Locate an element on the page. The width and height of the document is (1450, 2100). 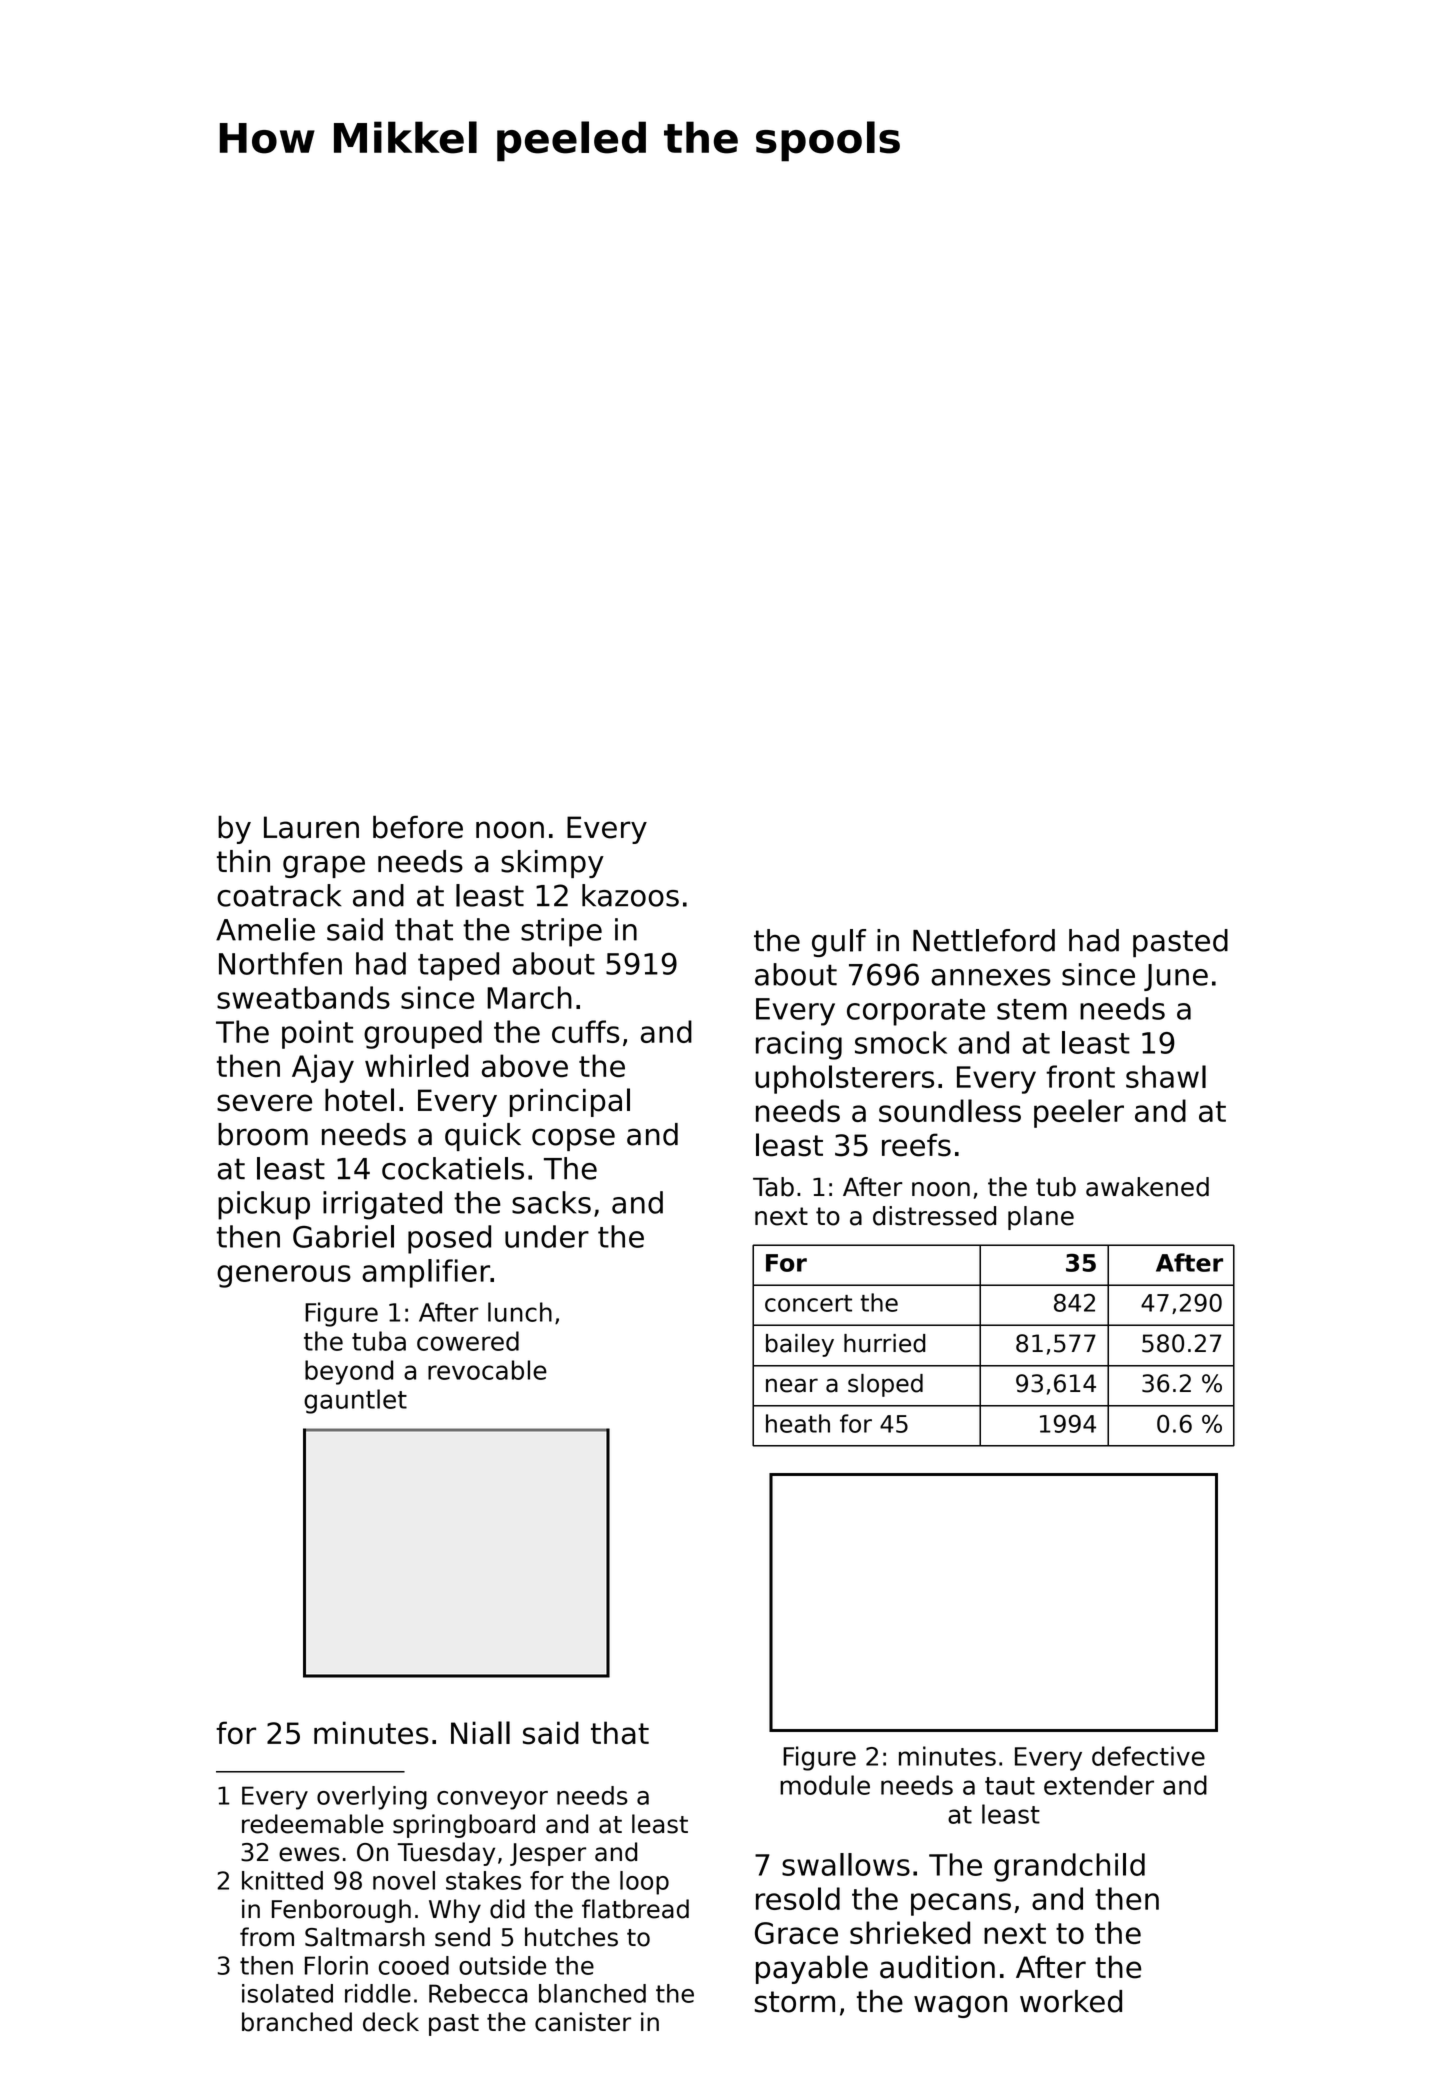
June is located at coordinates (1176, 977).
